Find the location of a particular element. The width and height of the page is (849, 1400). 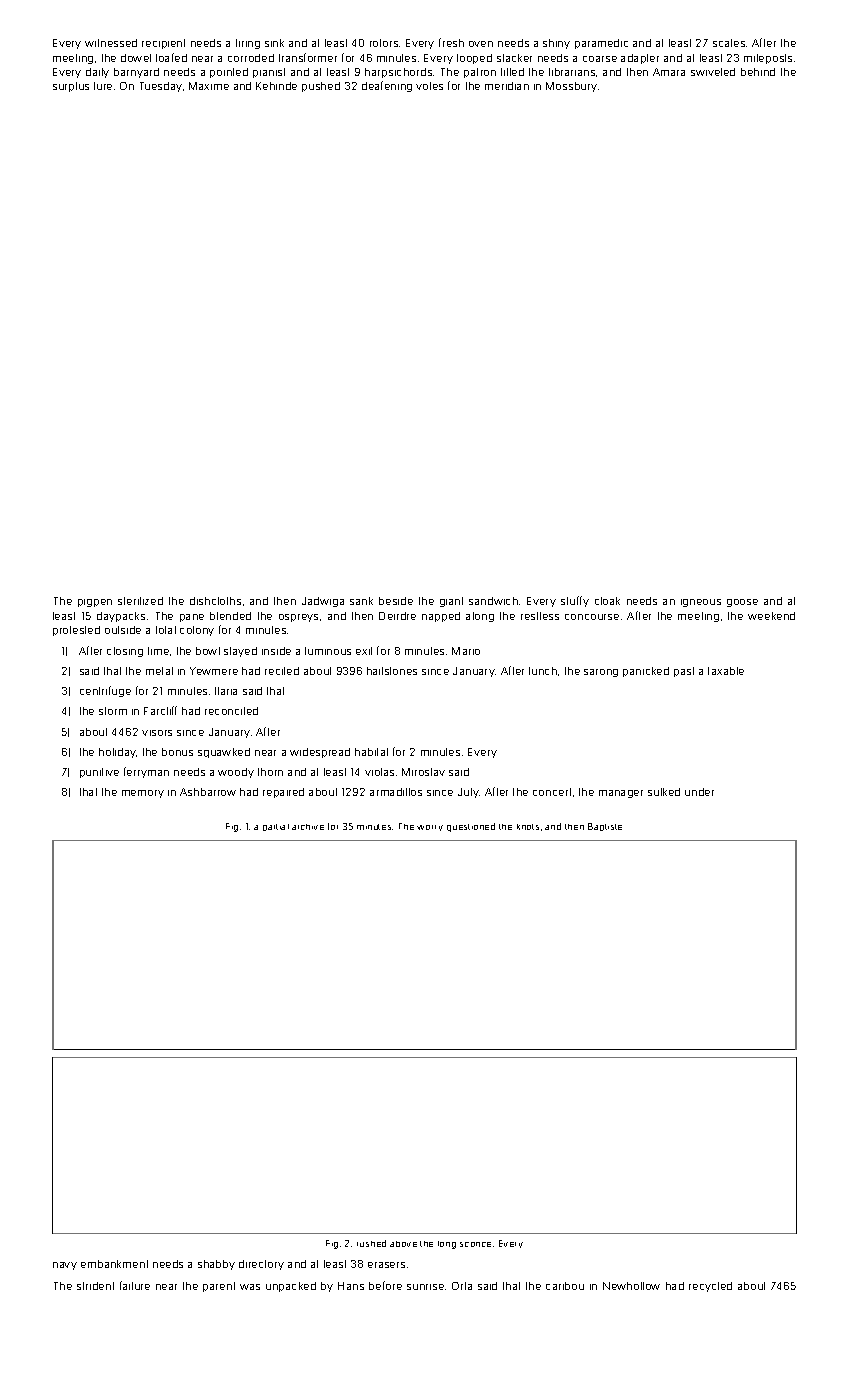

sterilized is located at coordinates (140, 601).
